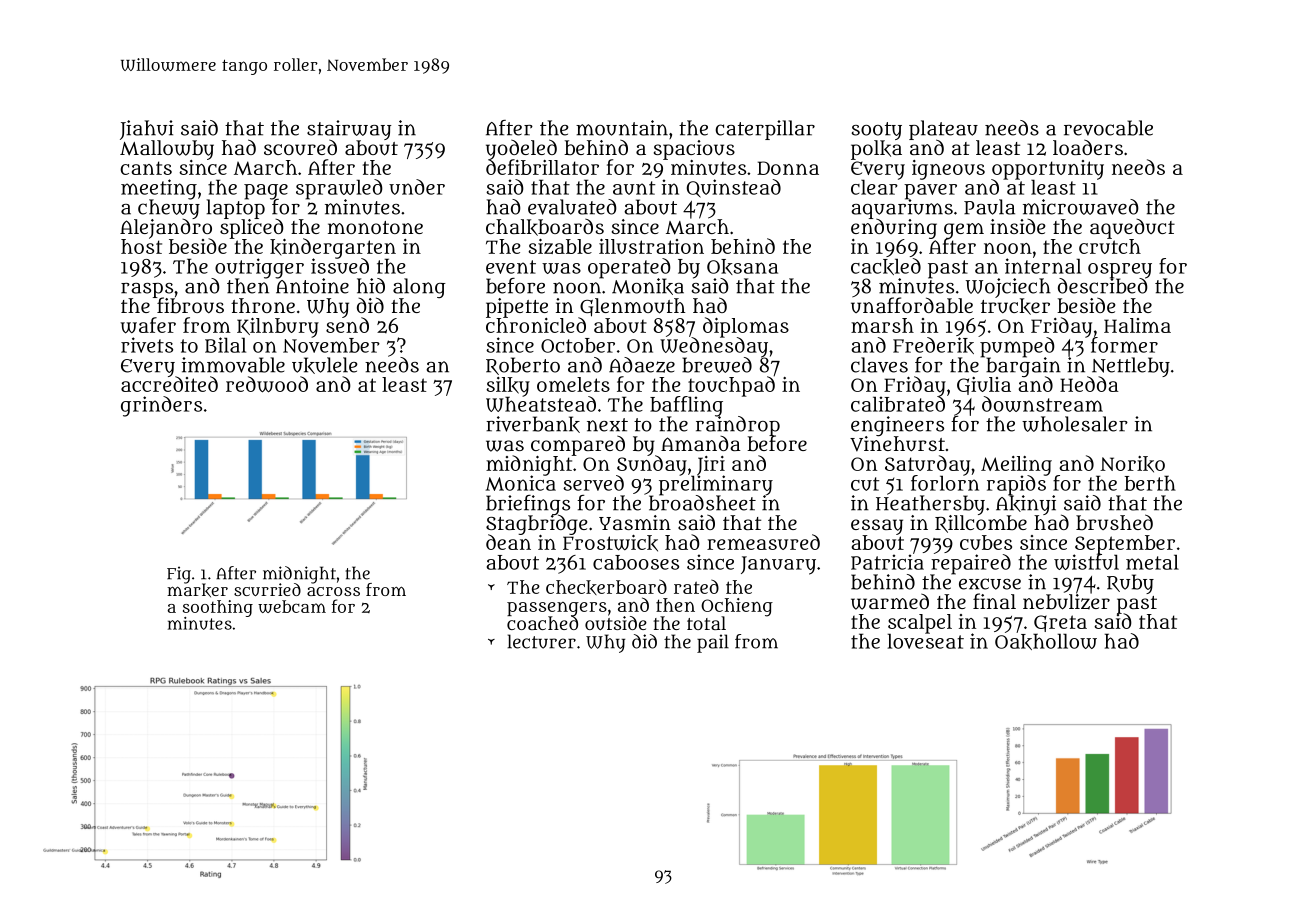 The height and width of the screenshot is (924, 1308). What do you see at coordinates (926, 641) in the screenshot?
I see `loveseat` at bounding box center [926, 641].
